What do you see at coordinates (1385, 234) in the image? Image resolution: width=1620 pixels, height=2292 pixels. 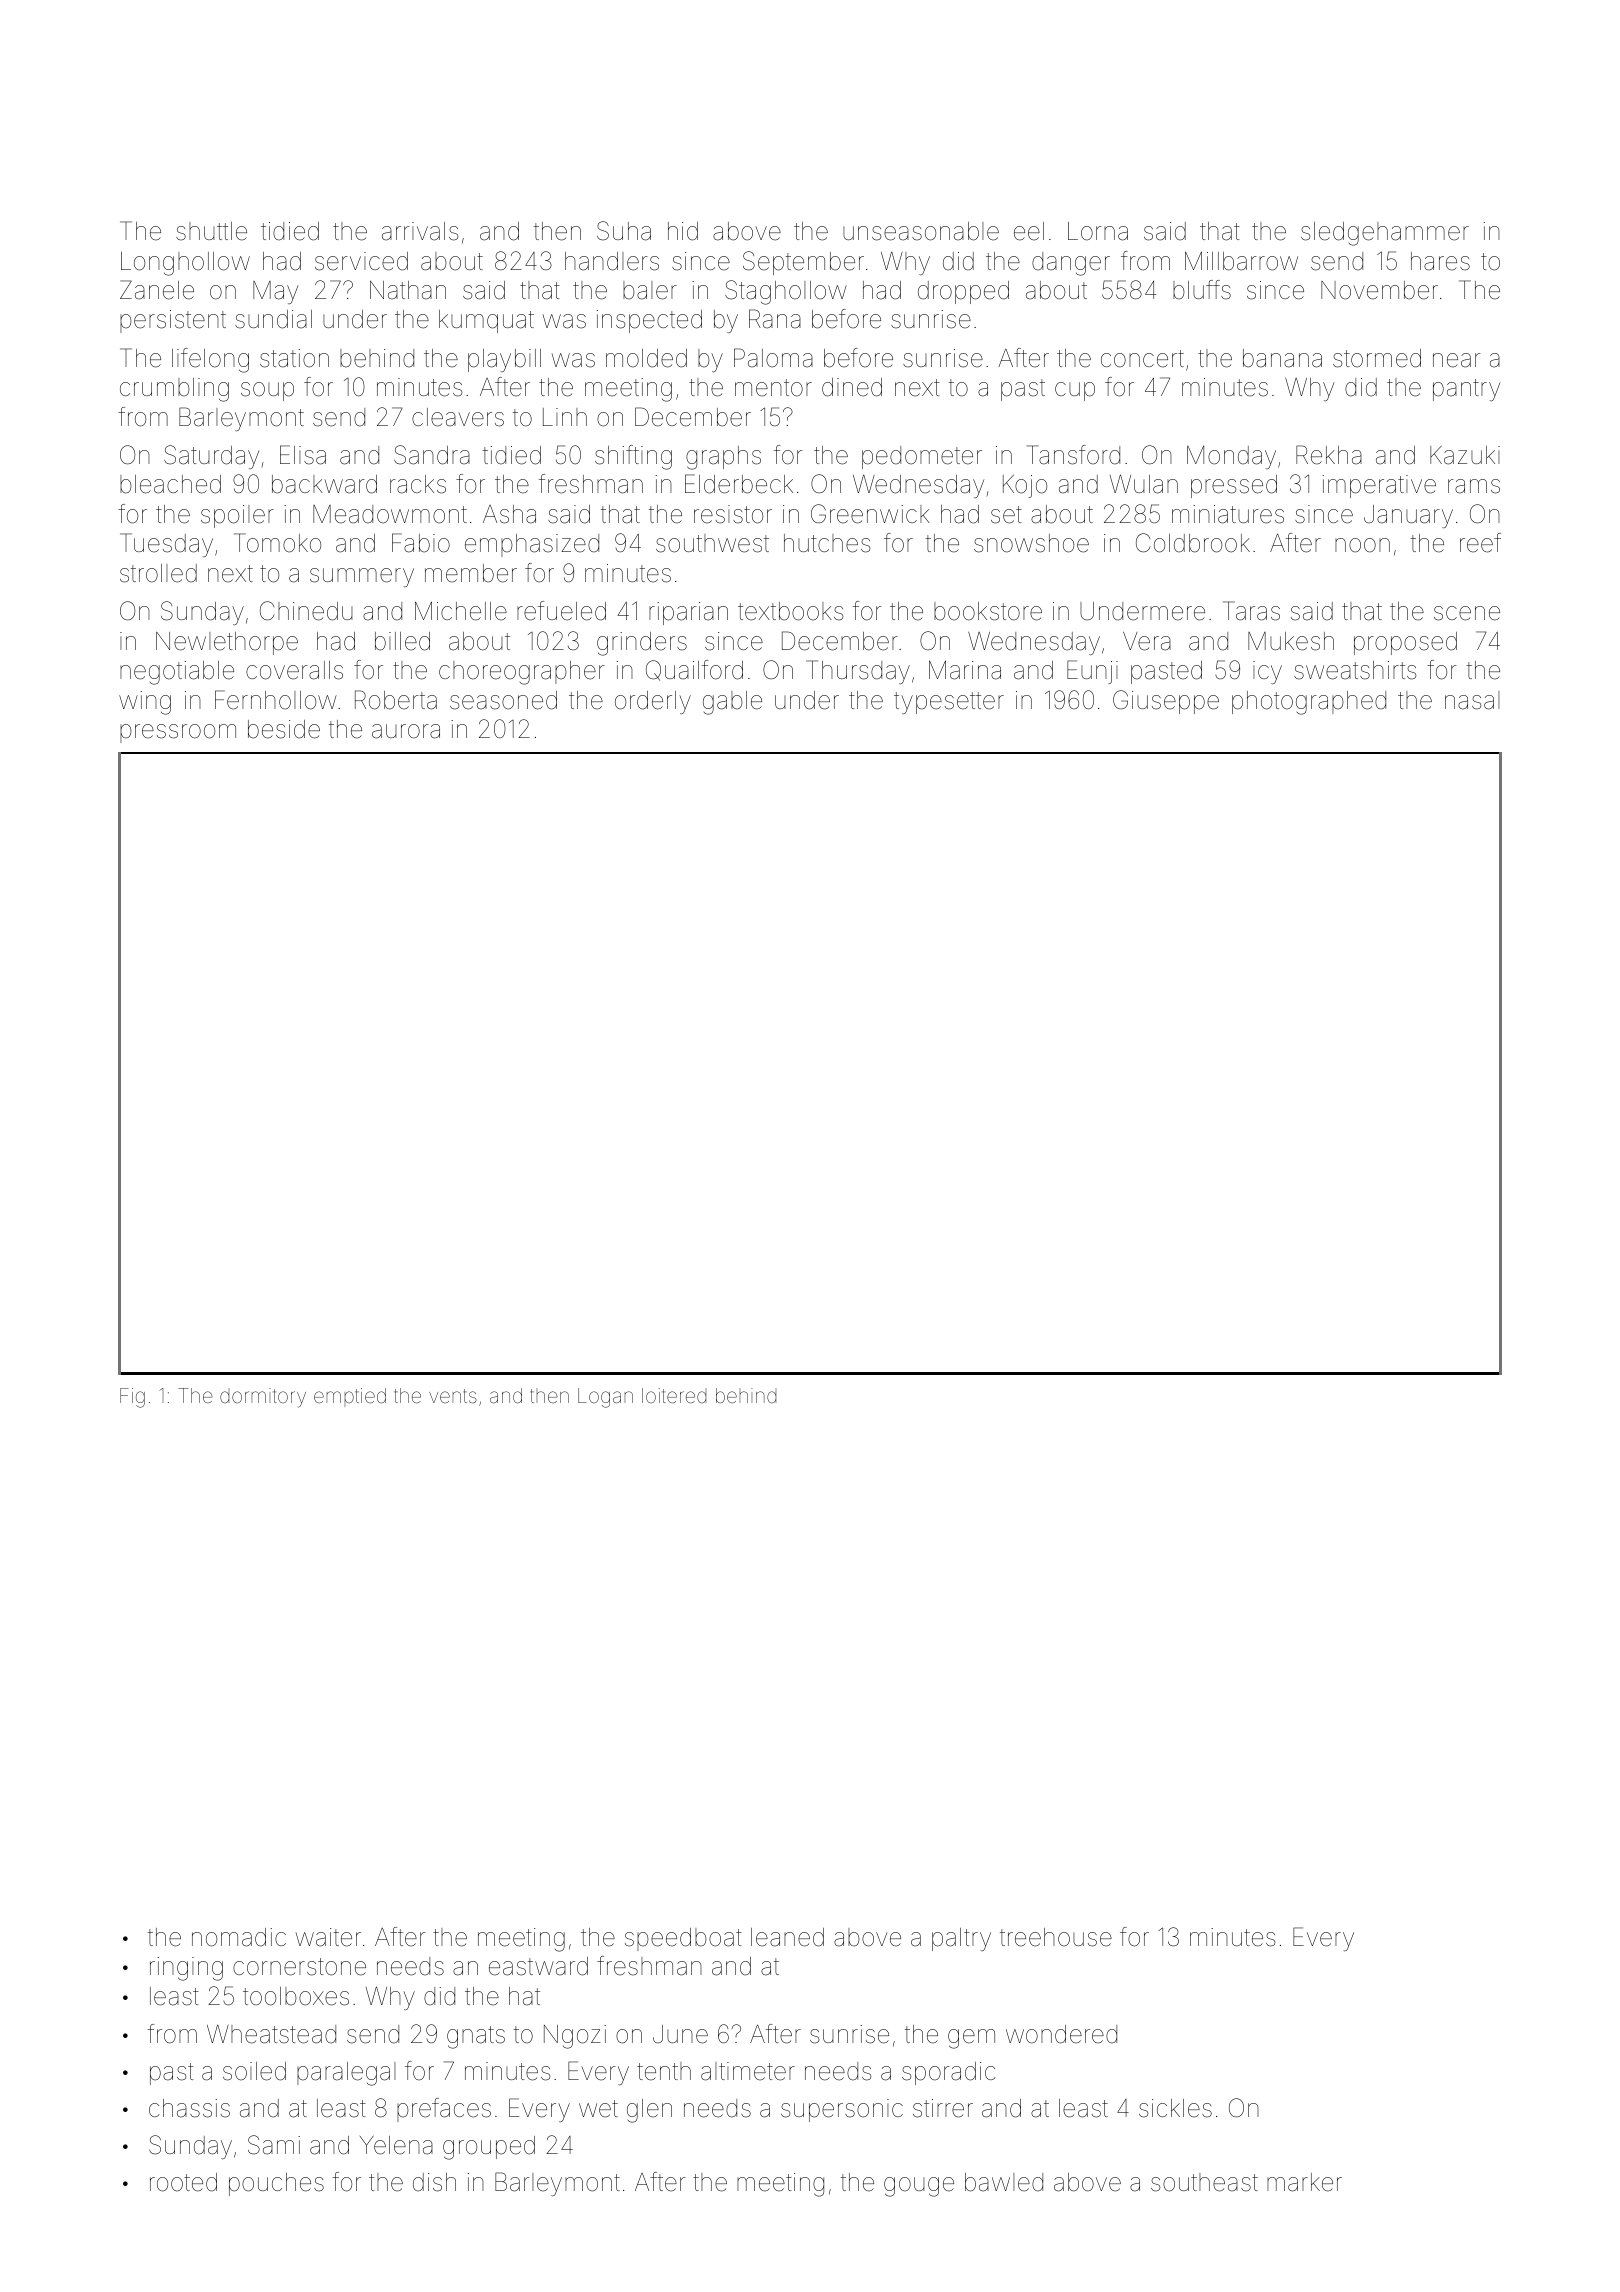 I see `sledgehammer` at bounding box center [1385, 234].
